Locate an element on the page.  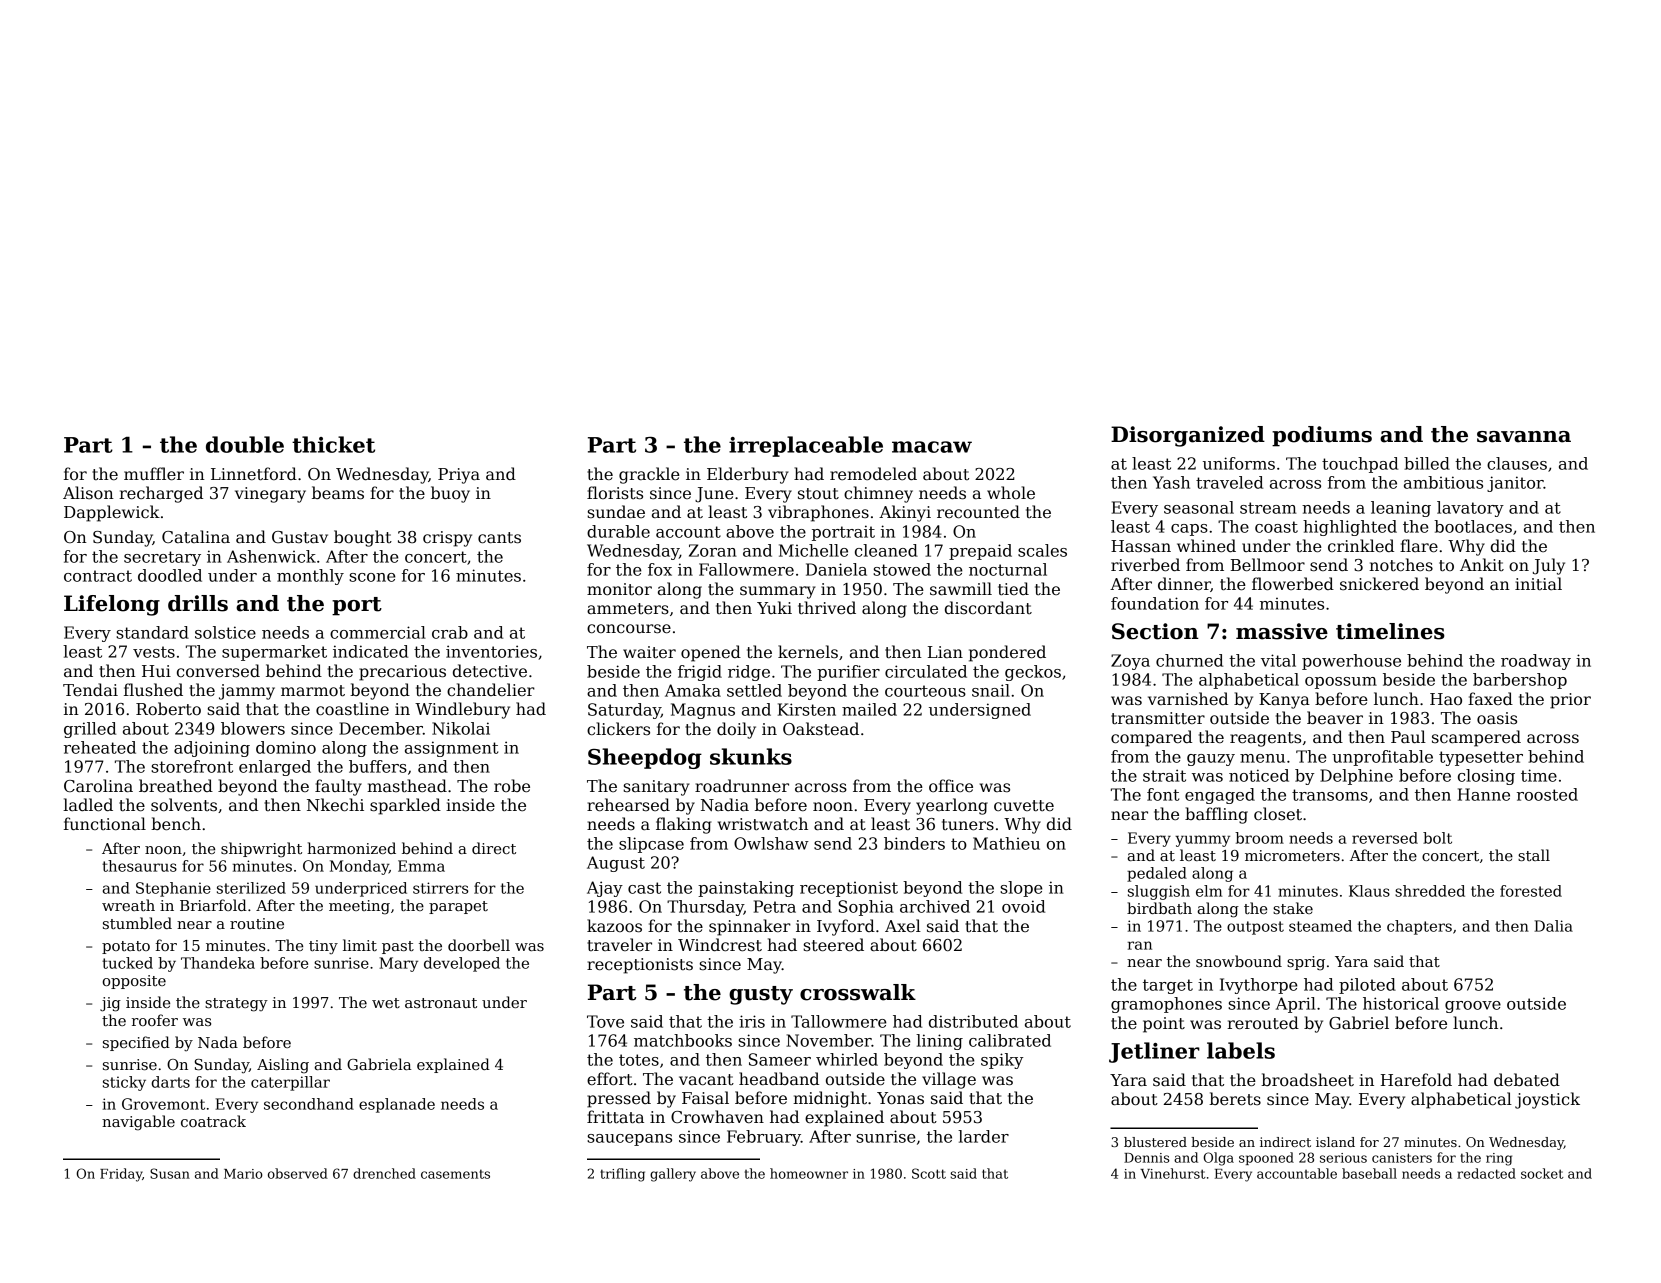
observed is located at coordinates (298, 1173).
